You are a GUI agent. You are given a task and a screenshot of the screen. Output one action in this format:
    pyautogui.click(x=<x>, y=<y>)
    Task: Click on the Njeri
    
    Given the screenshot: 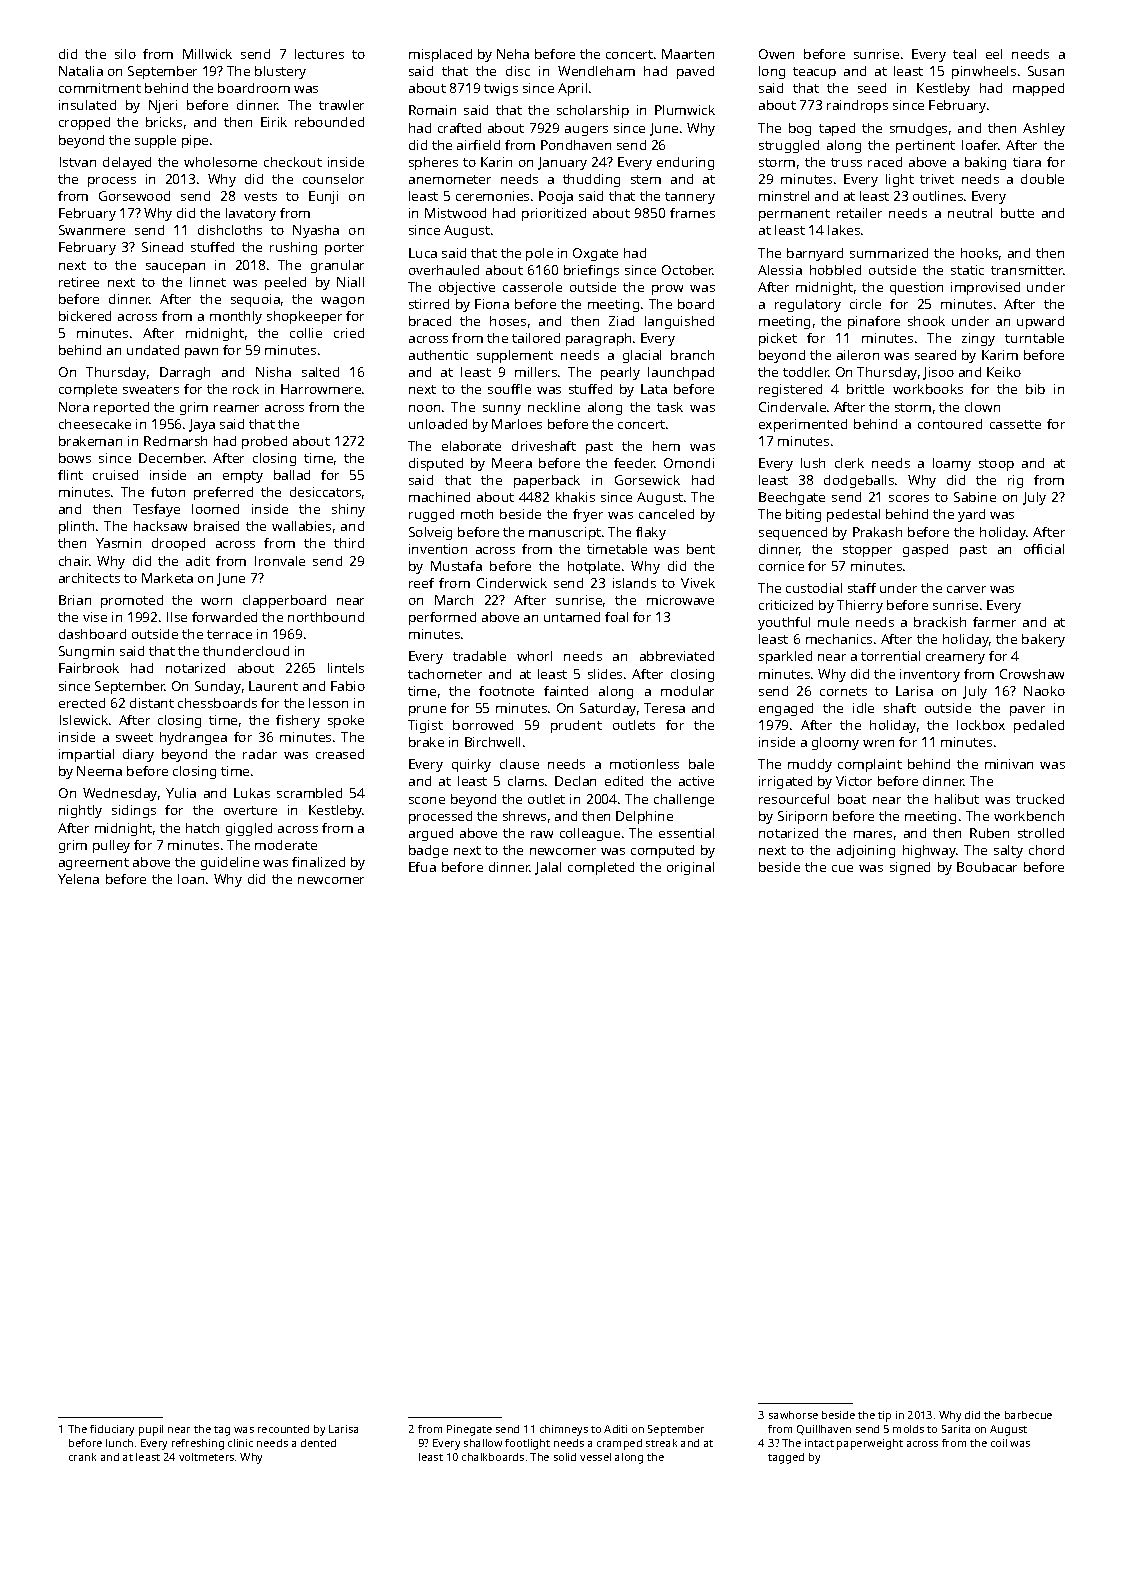 What is the action you would take?
    pyautogui.click(x=163, y=106)
